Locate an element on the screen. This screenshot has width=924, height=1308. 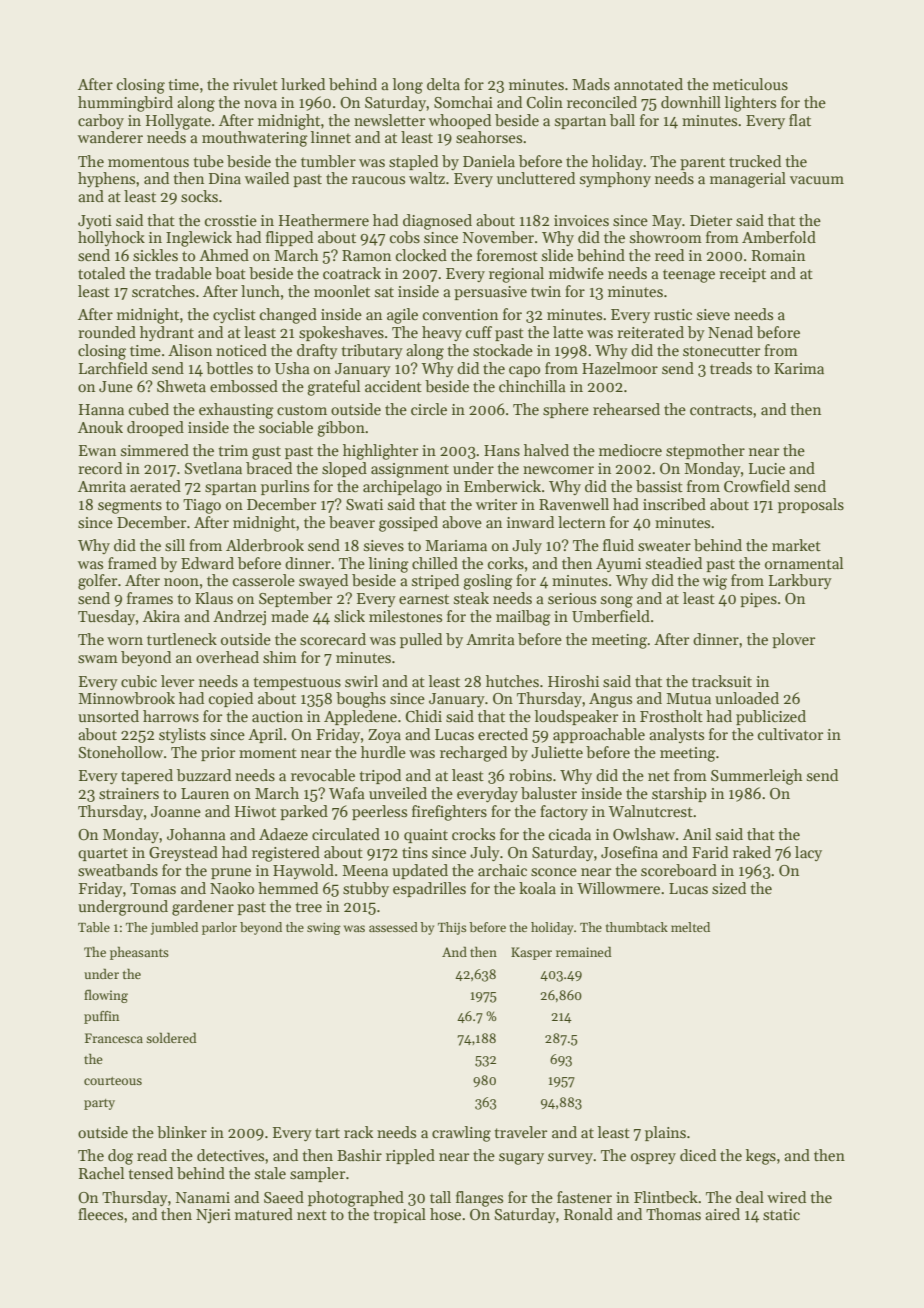
melted is located at coordinates (690, 927).
